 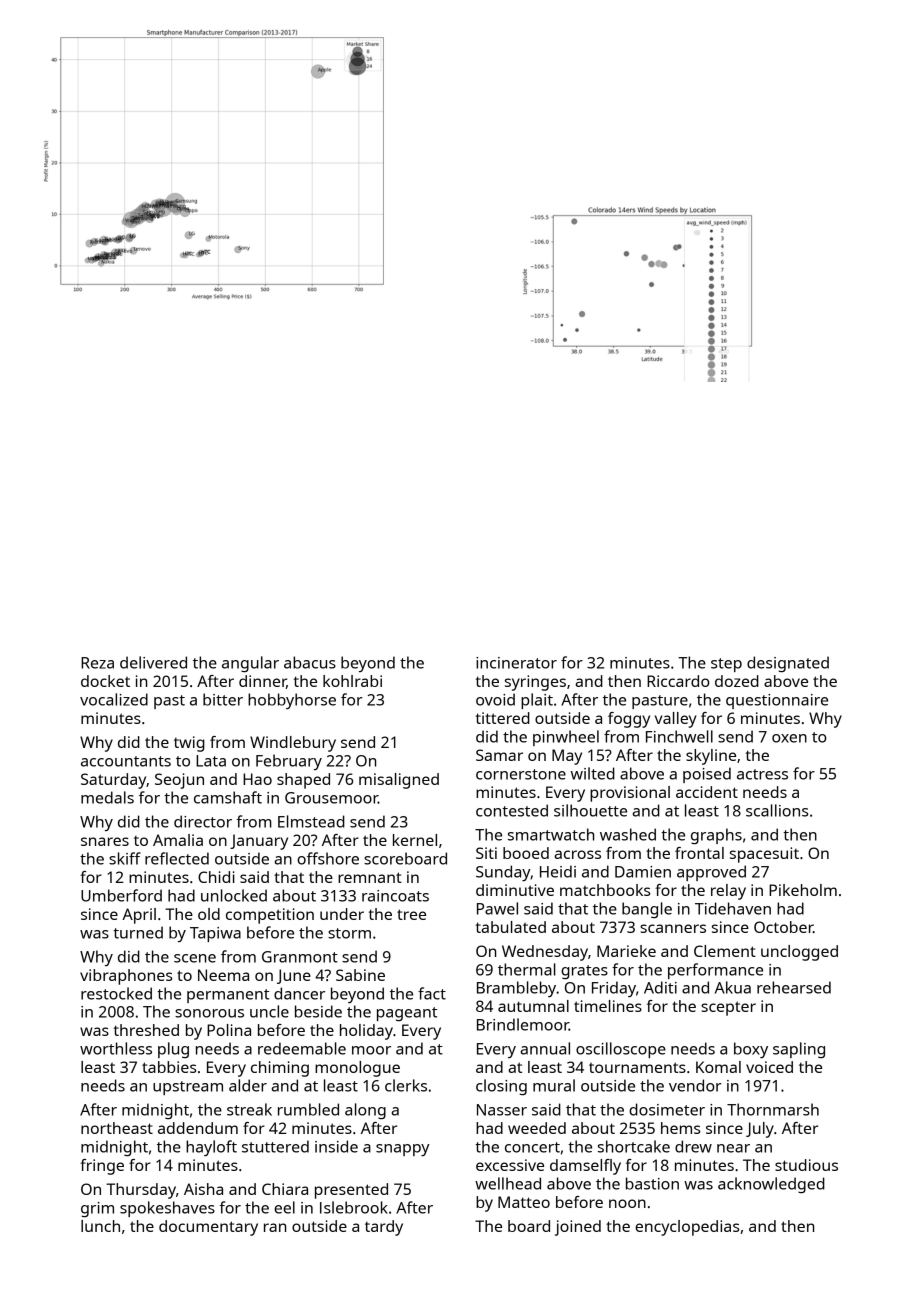 I want to click on Brambleby, so click(x=516, y=989).
